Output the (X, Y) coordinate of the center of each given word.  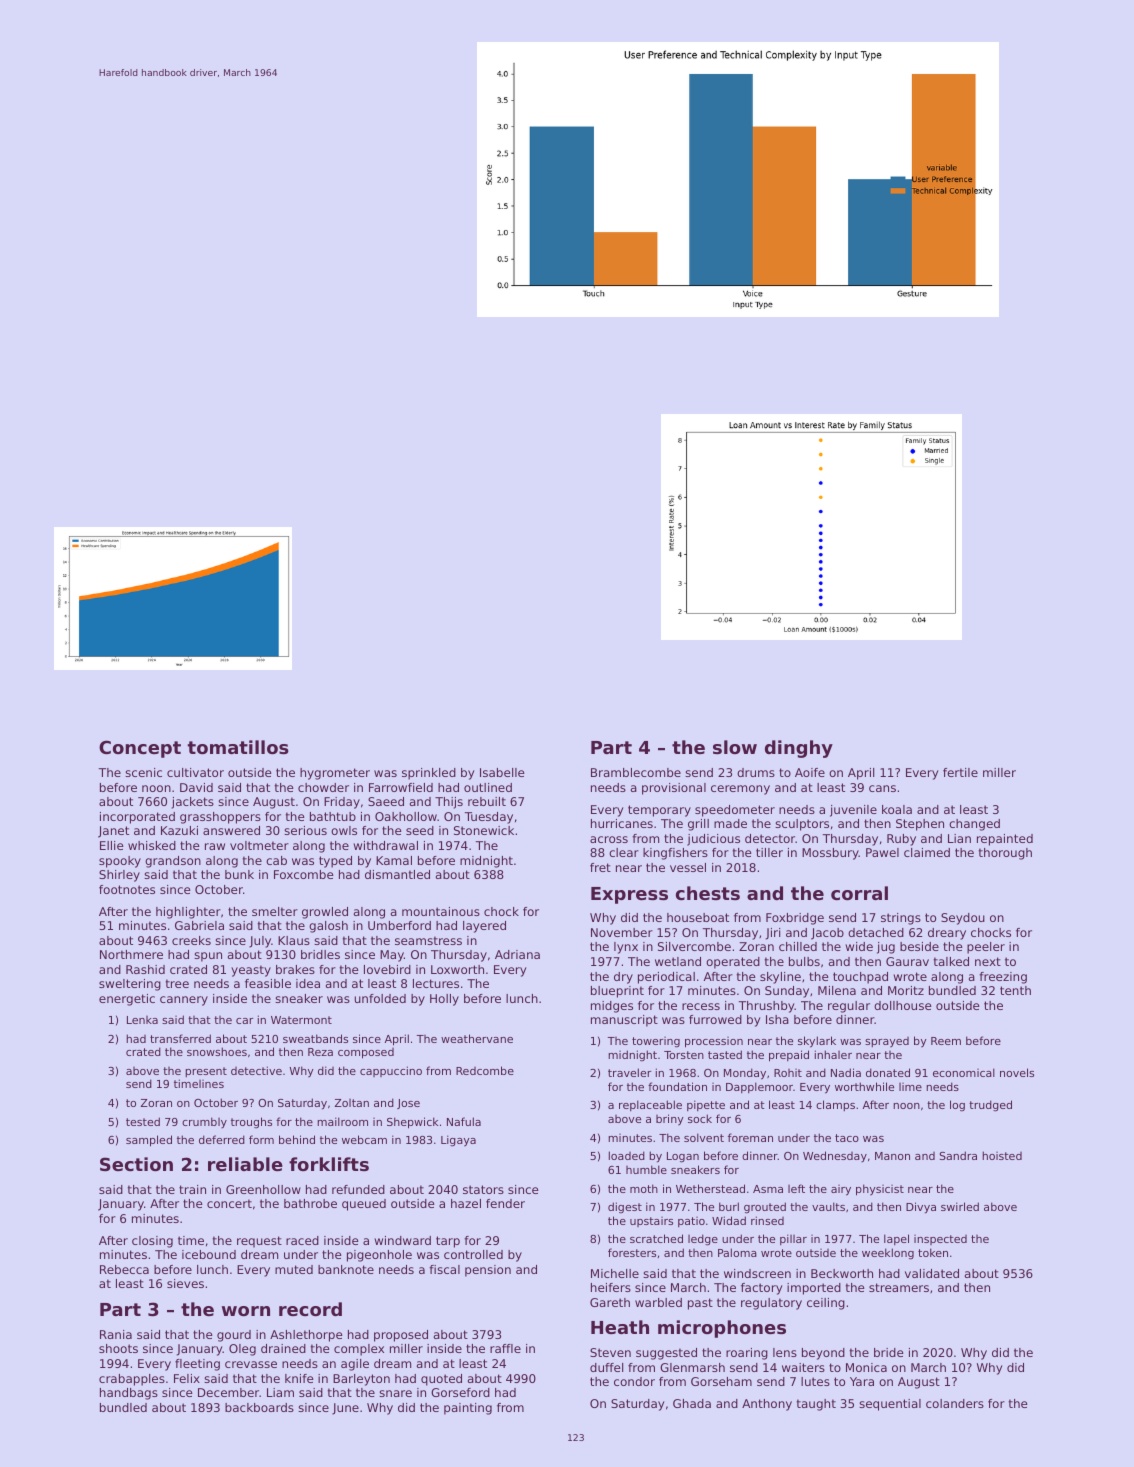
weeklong (888, 1254)
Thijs (449, 803)
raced (302, 1240)
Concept (140, 749)
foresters (632, 1252)
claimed (927, 852)
